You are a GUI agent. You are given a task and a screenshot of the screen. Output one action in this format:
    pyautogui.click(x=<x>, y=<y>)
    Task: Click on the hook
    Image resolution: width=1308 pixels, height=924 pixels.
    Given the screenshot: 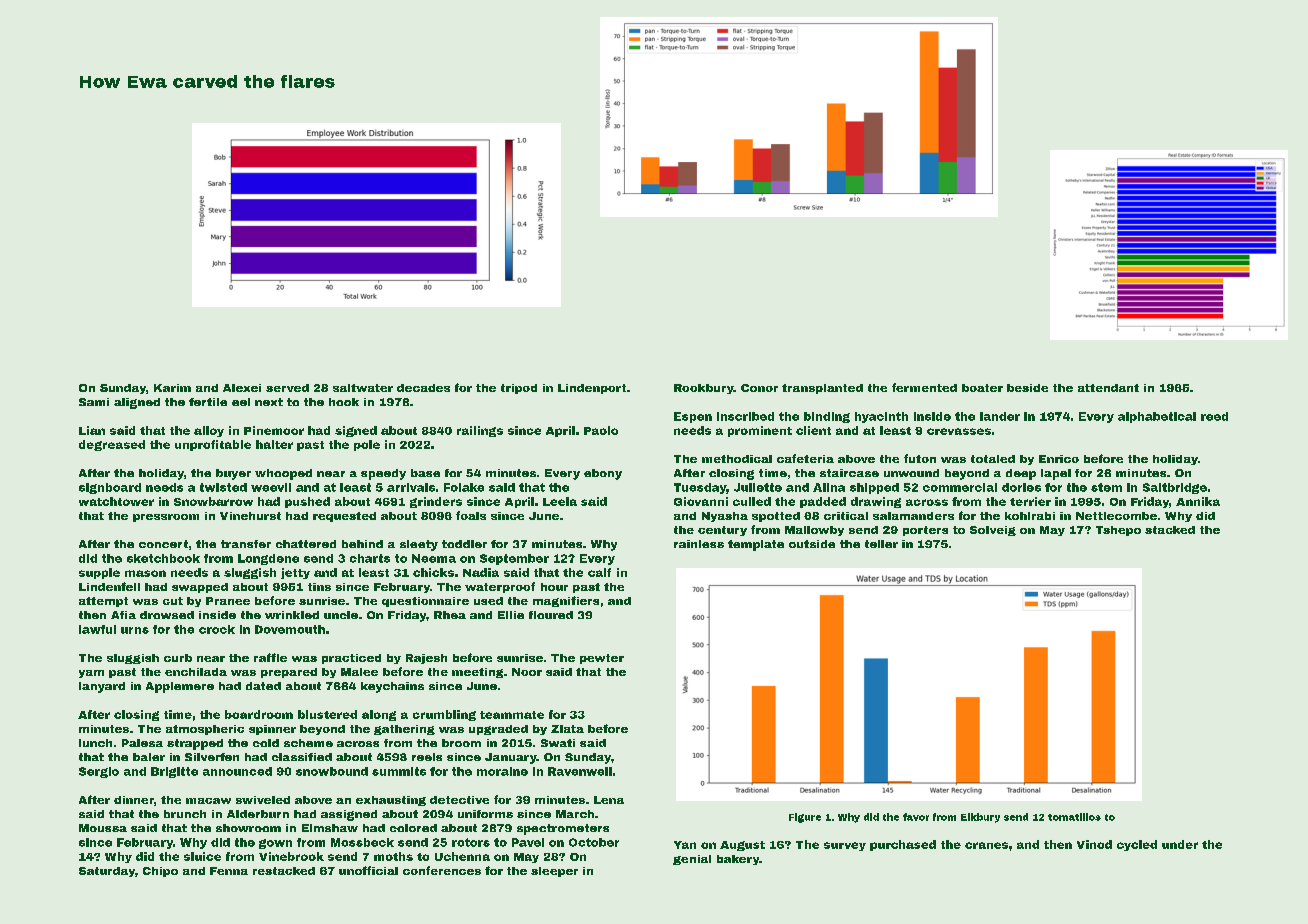 What is the action you would take?
    pyautogui.click(x=344, y=402)
